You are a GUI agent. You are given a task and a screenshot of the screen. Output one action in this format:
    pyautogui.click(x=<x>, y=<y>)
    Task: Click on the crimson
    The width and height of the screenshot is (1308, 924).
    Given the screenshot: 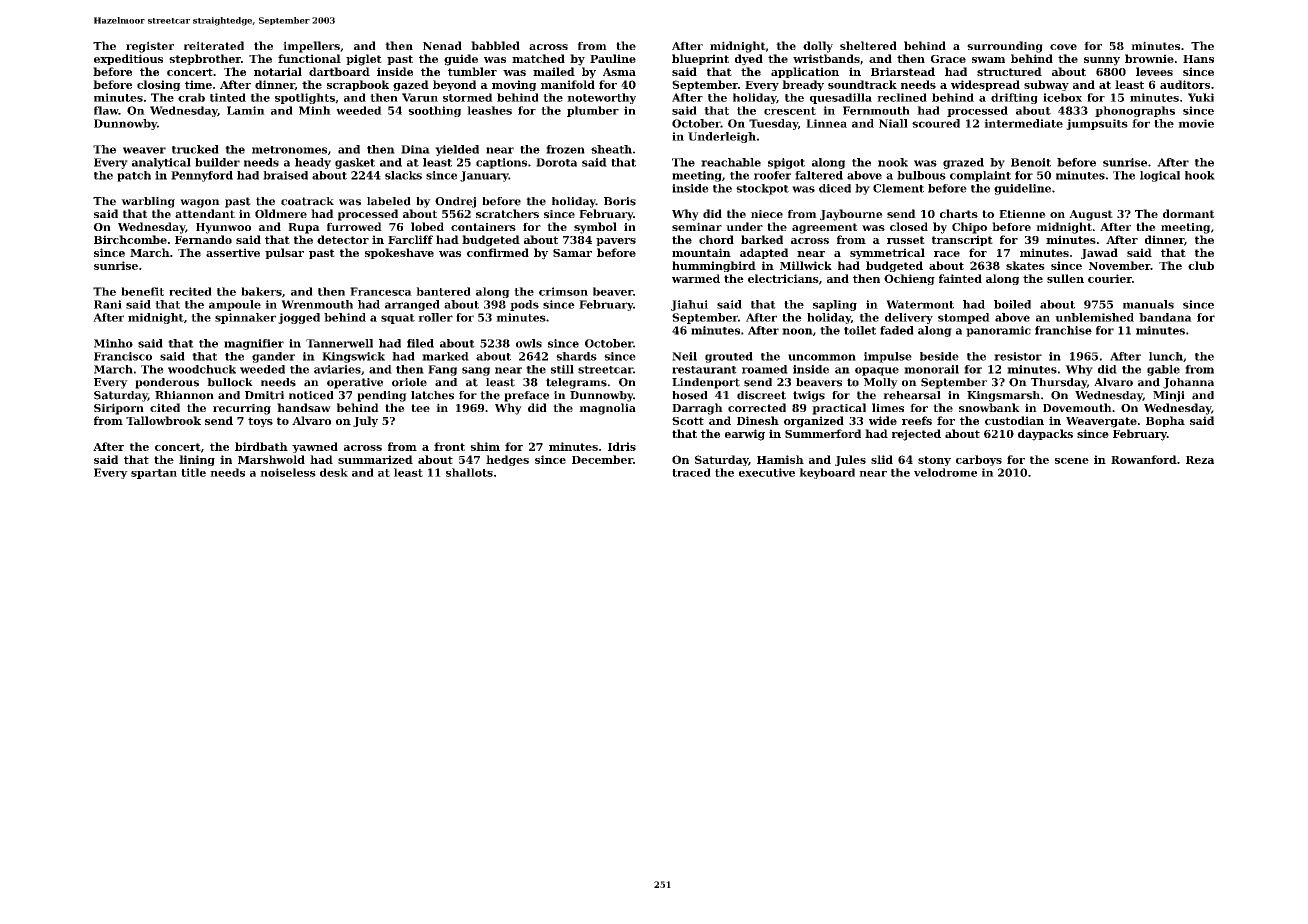 What is the action you would take?
    pyautogui.click(x=563, y=291)
